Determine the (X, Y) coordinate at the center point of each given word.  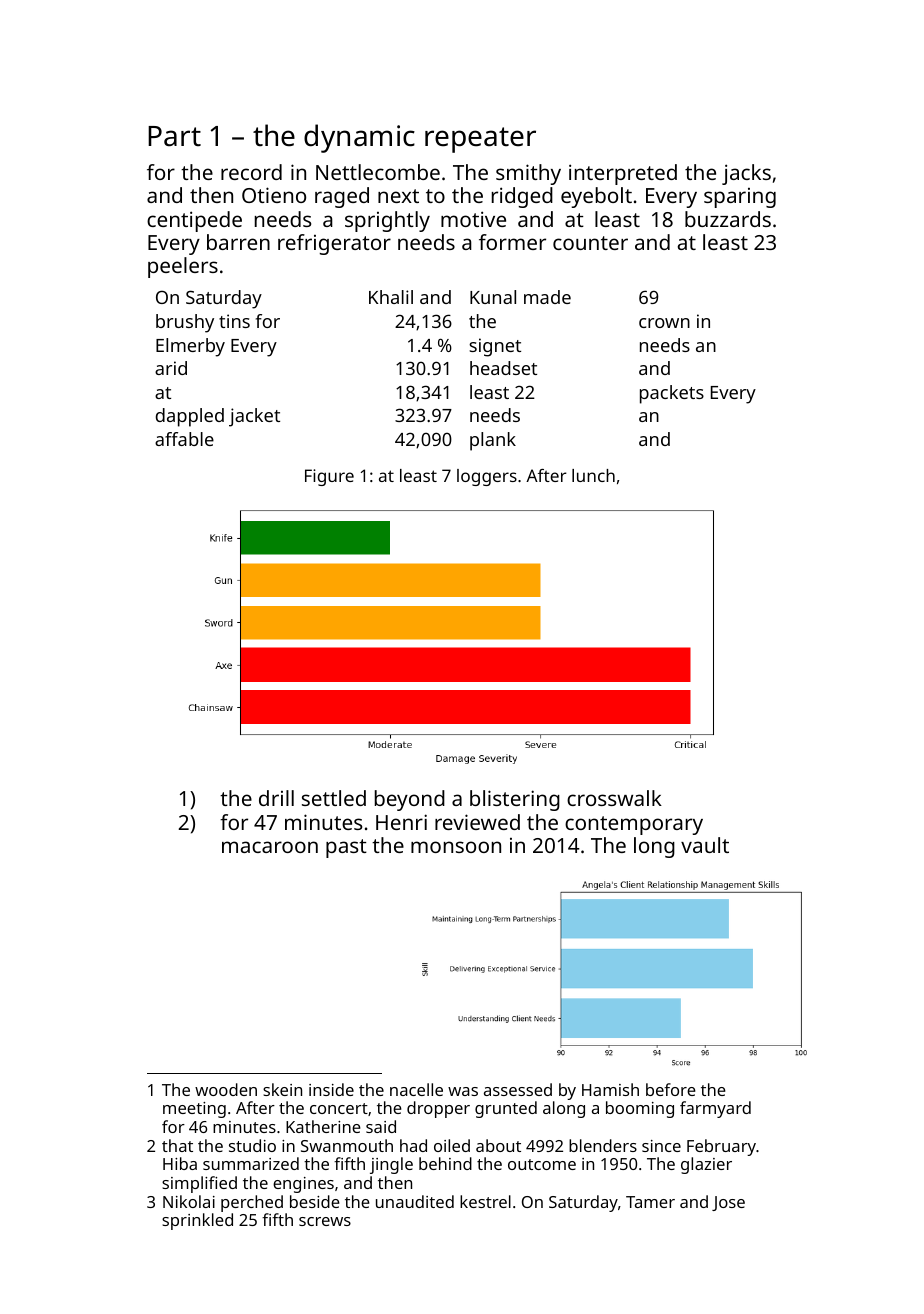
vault (705, 845)
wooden (226, 1089)
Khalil (391, 297)
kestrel (485, 1201)
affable (184, 439)
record (251, 172)
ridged (522, 197)
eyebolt (596, 197)
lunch (593, 475)
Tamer (650, 1202)
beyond (410, 800)
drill (276, 798)
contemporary (634, 825)
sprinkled (197, 1221)
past (346, 848)
